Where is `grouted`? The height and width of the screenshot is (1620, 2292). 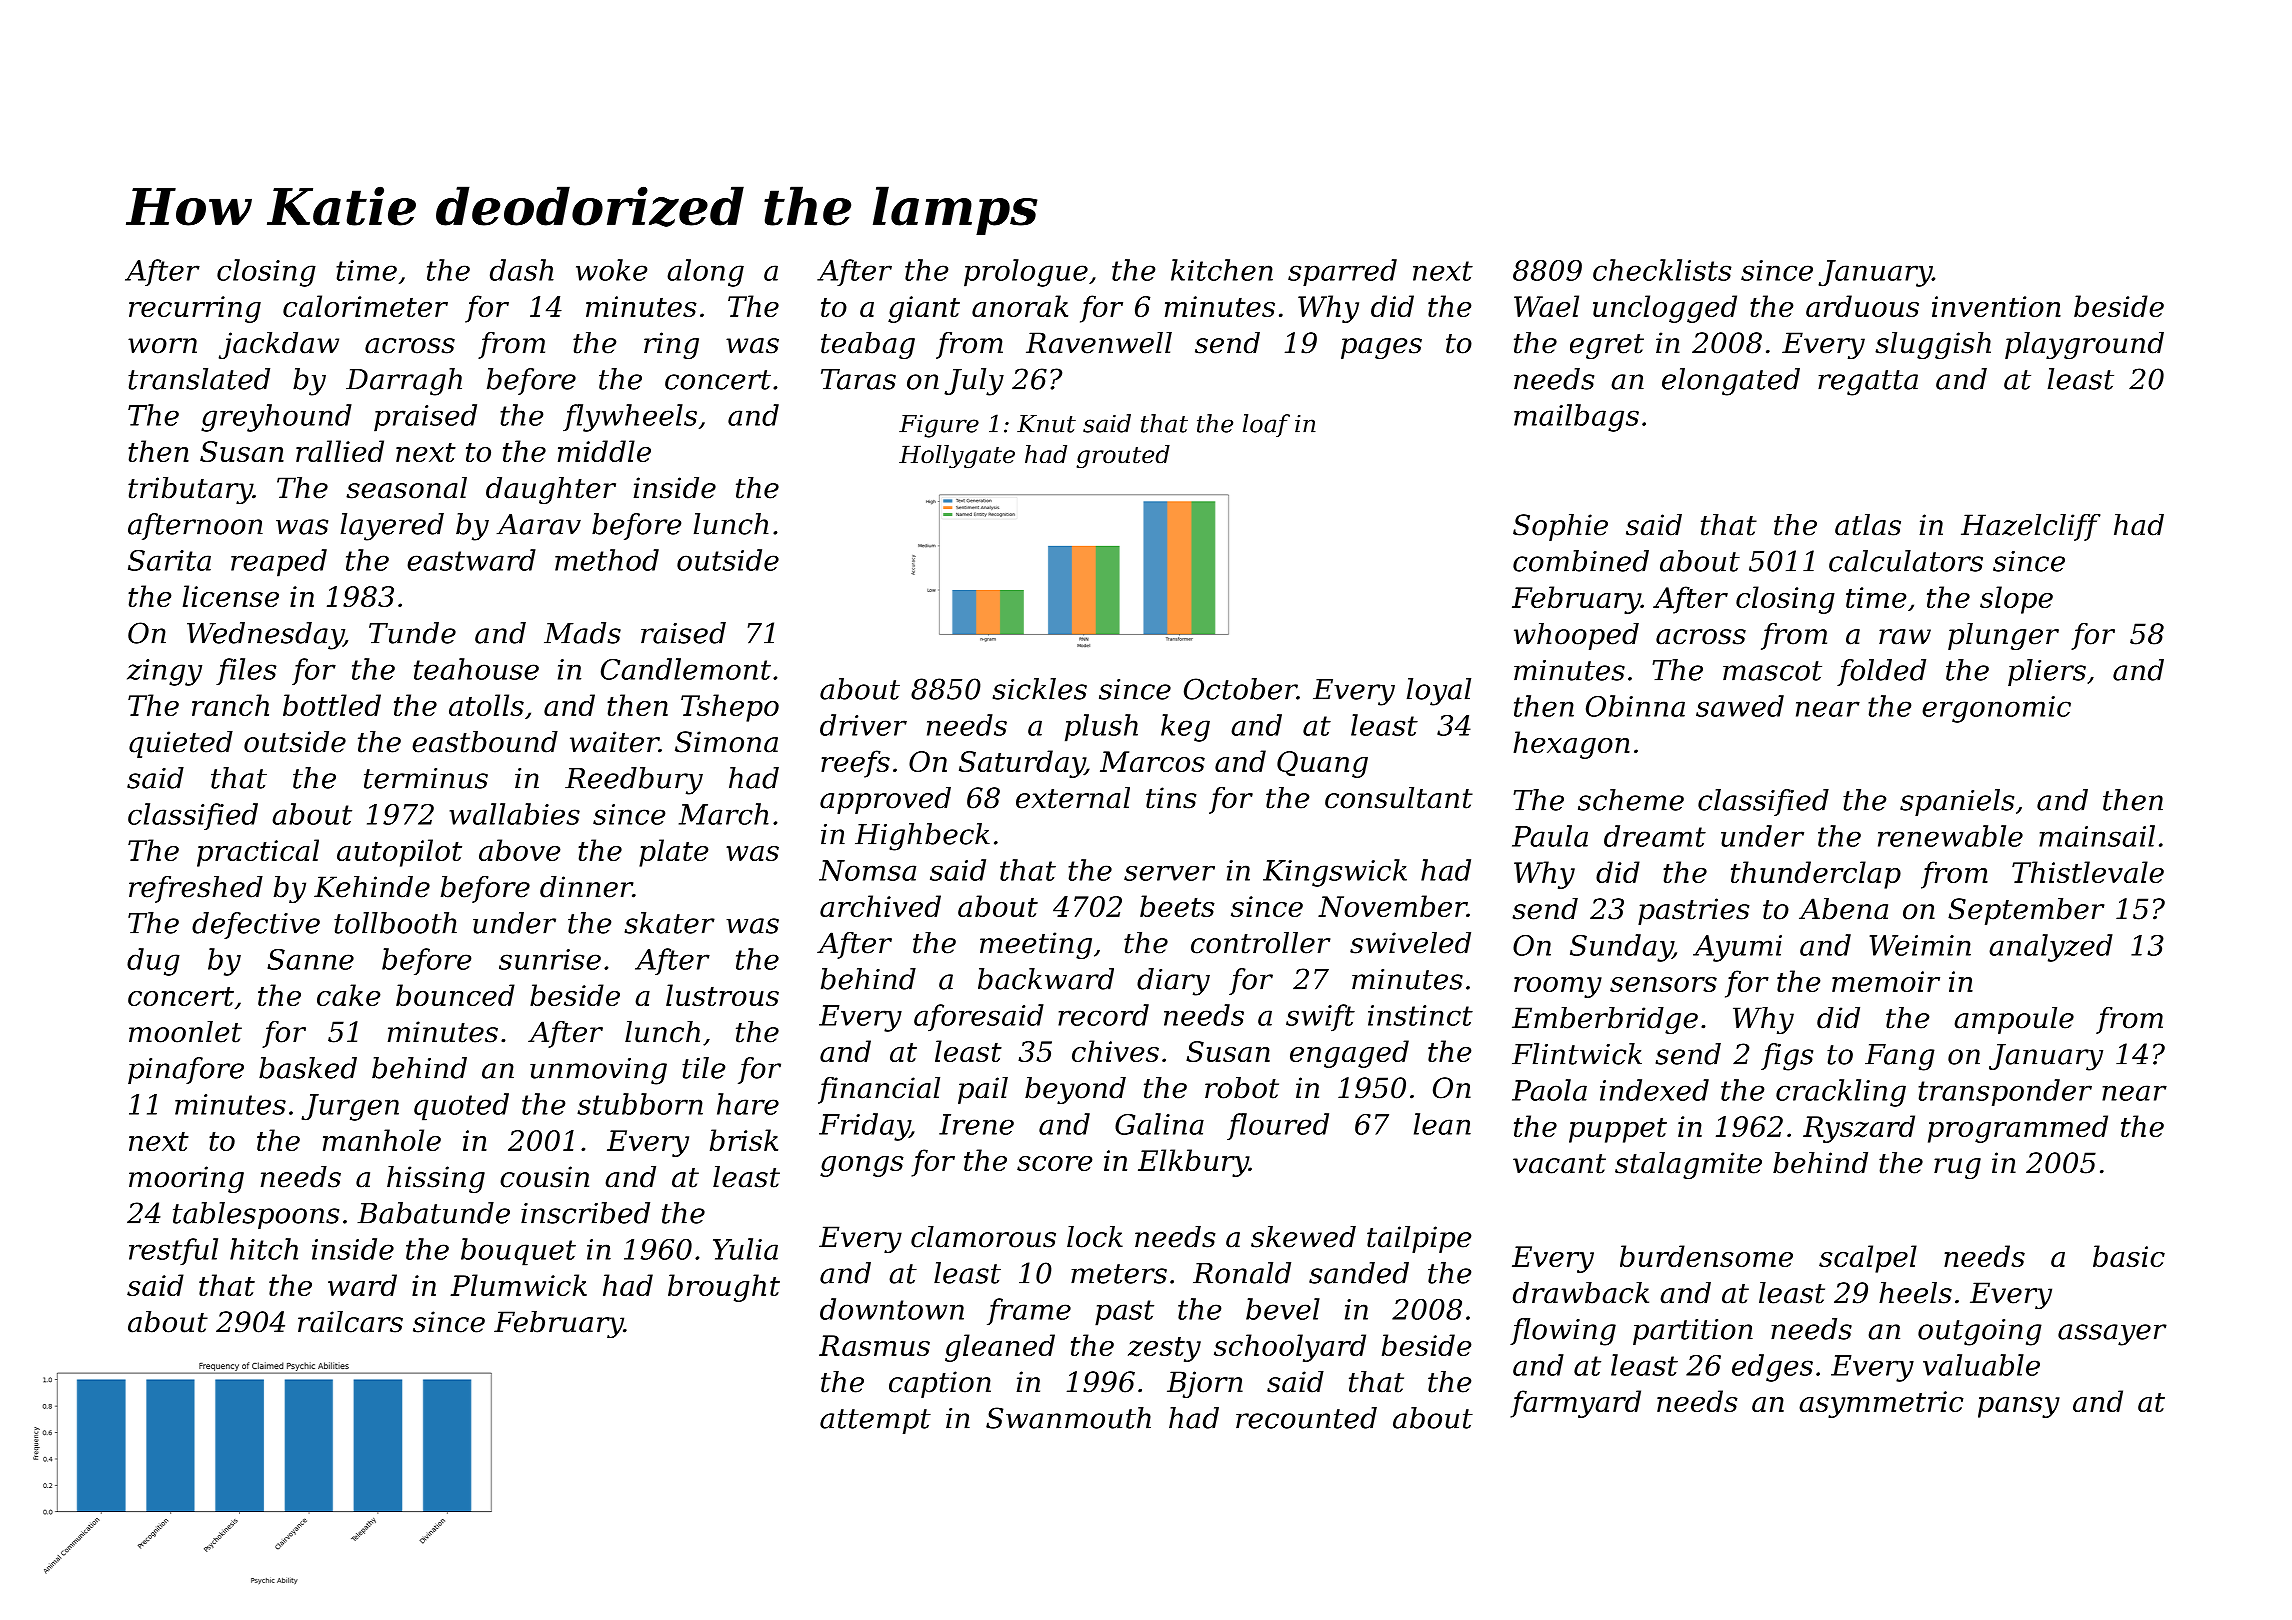
grouted is located at coordinates (1123, 456).
